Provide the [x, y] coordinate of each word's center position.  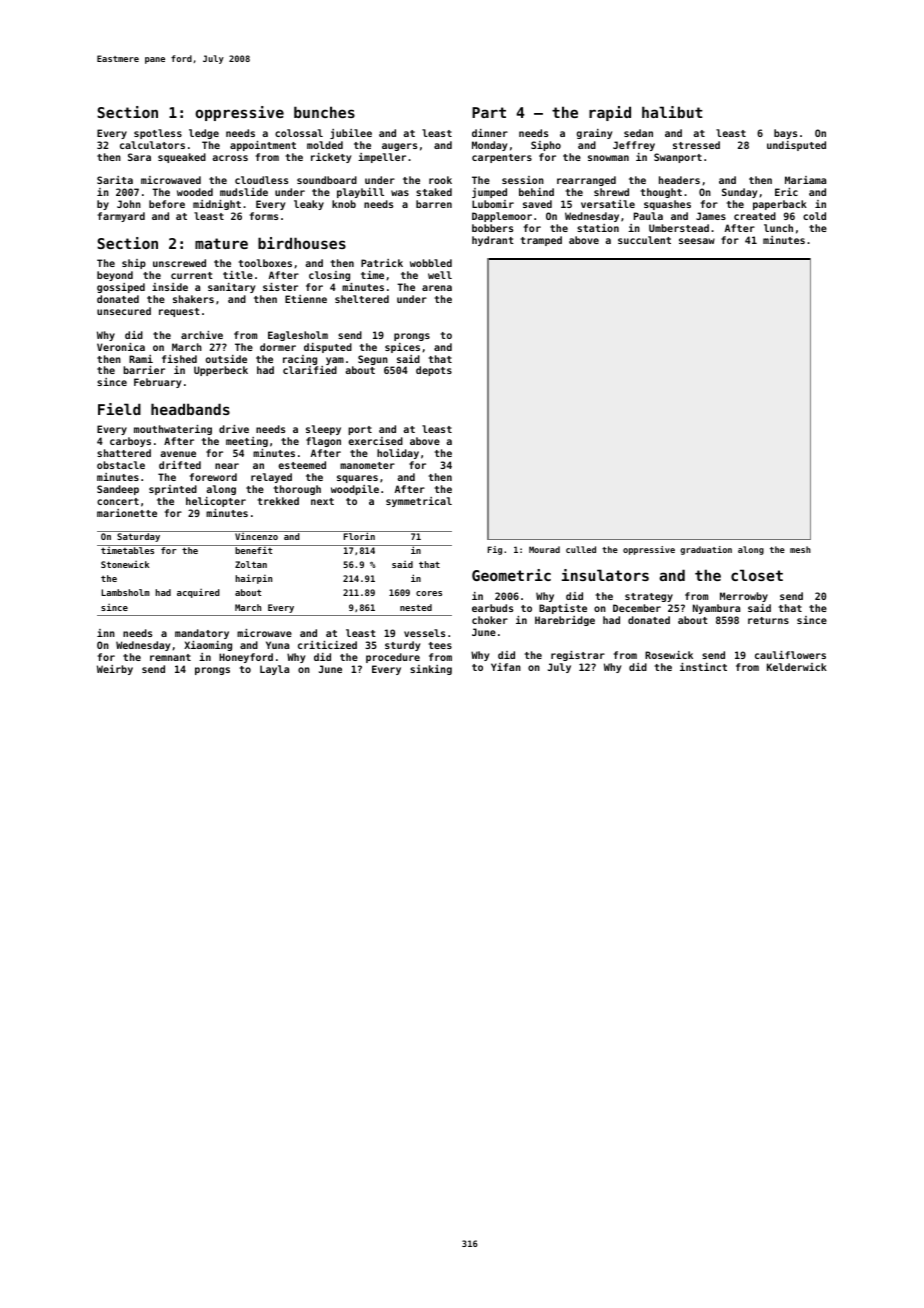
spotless [158, 134]
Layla [274, 670]
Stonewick [125, 564]
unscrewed [179, 263]
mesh [800, 549]
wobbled [431, 263]
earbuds [492, 608]
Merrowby [744, 597]
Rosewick [669, 655]
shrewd [611, 192]
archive [202, 335]
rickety [331, 158]
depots [434, 371]
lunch [778, 228]
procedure [393, 658]
